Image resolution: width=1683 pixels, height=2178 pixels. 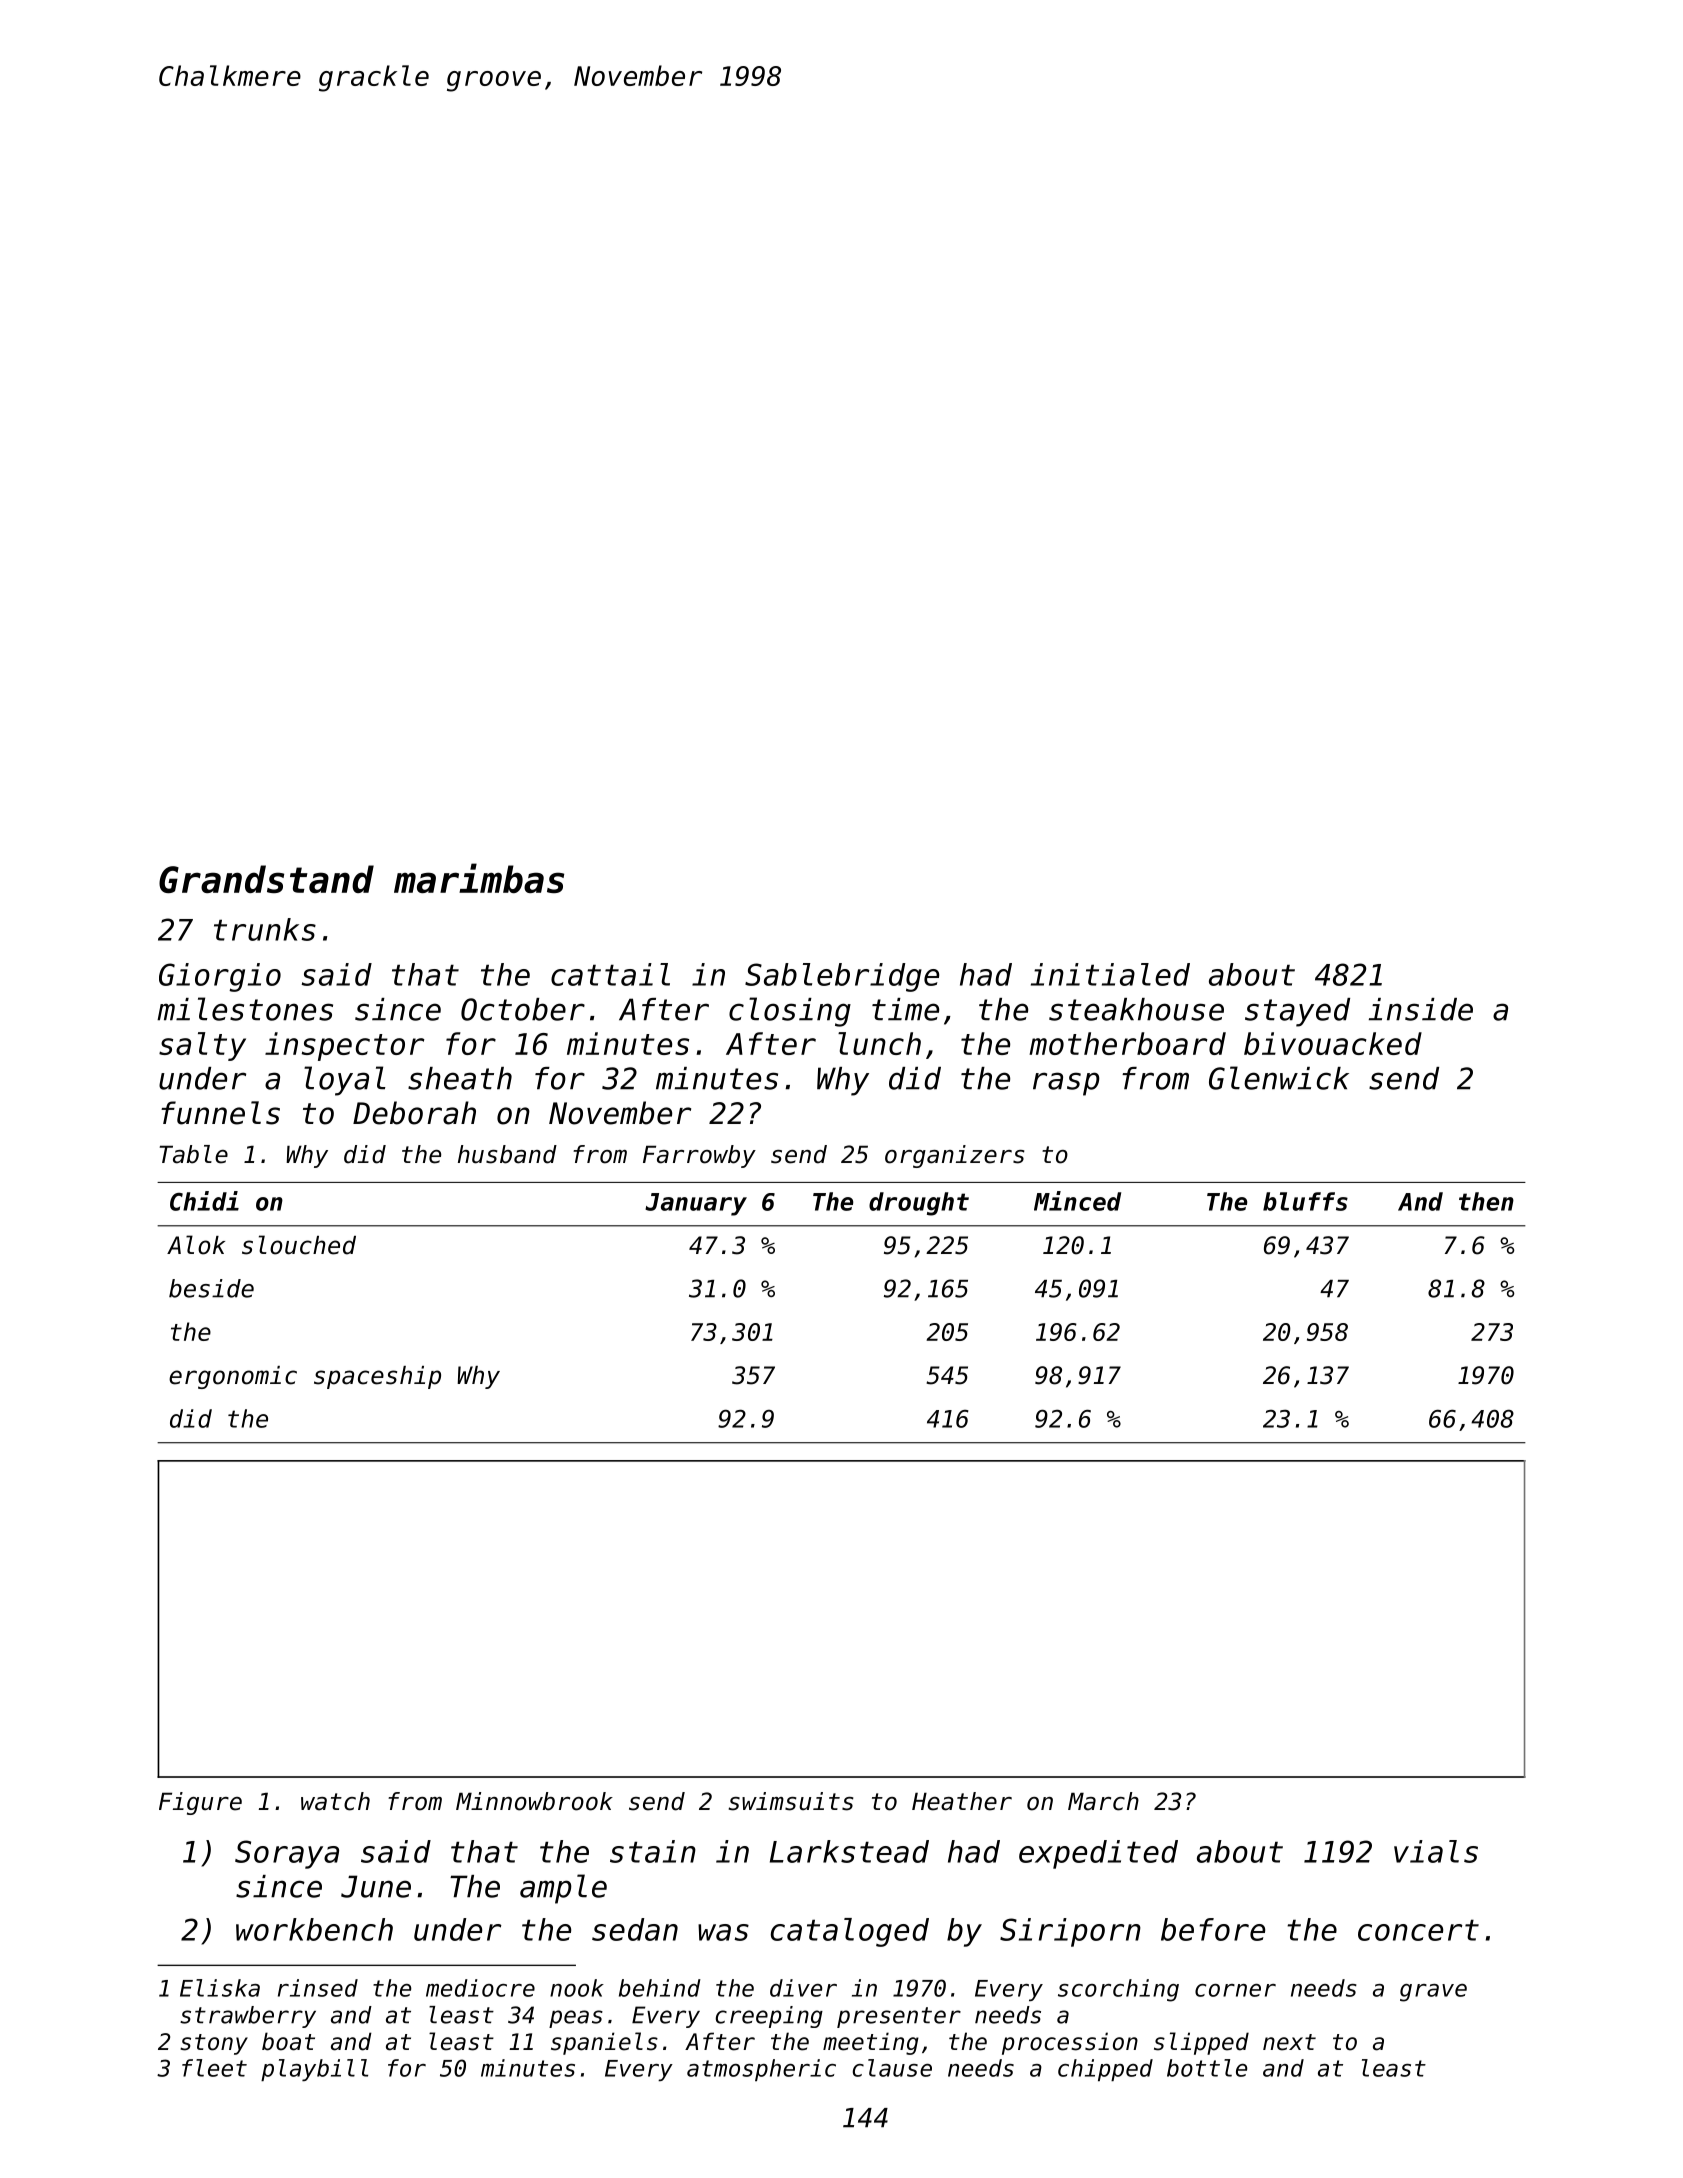 I want to click on bluffs, so click(x=1305, y=1201).
